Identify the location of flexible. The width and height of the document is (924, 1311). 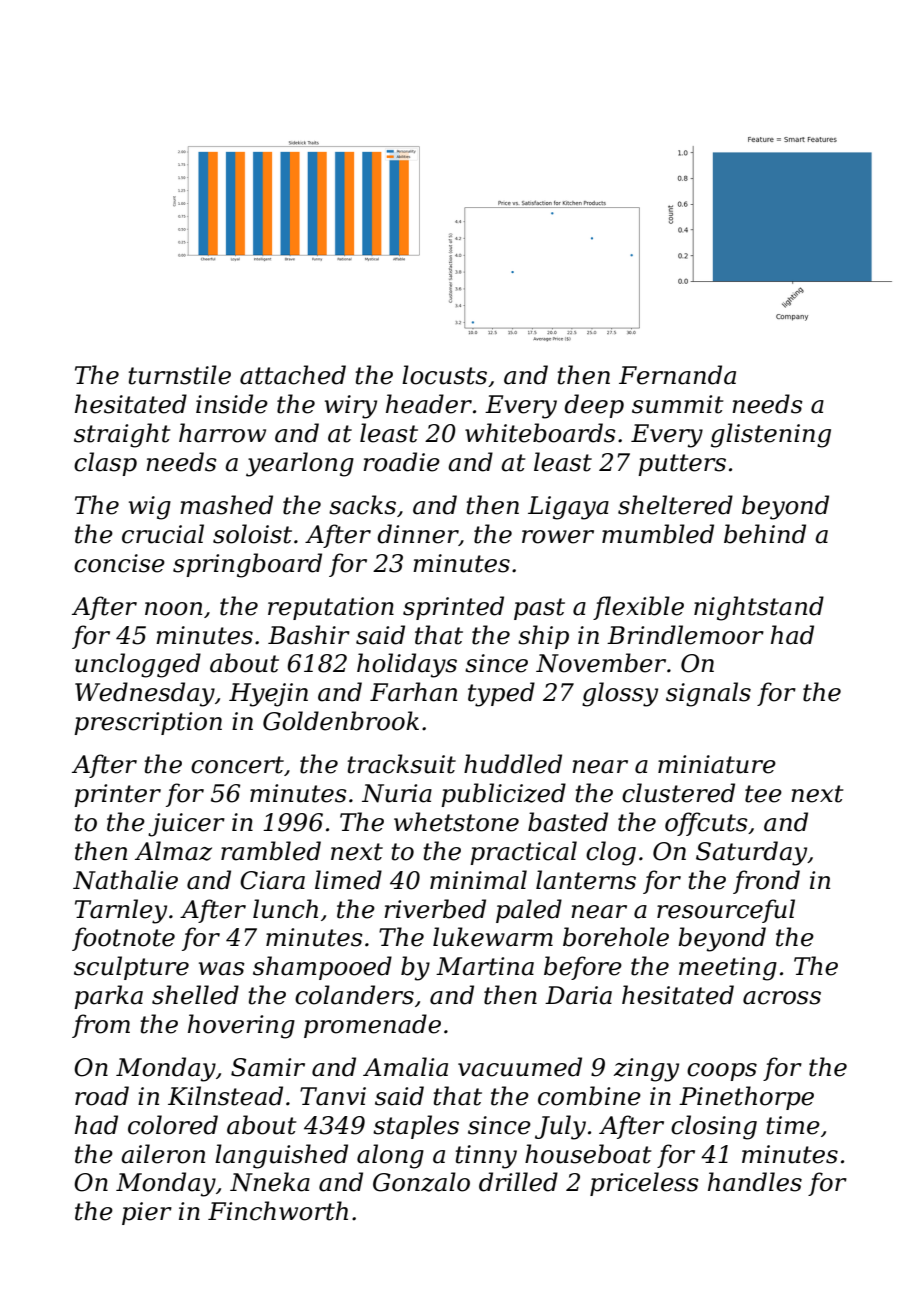
(638, 608).
